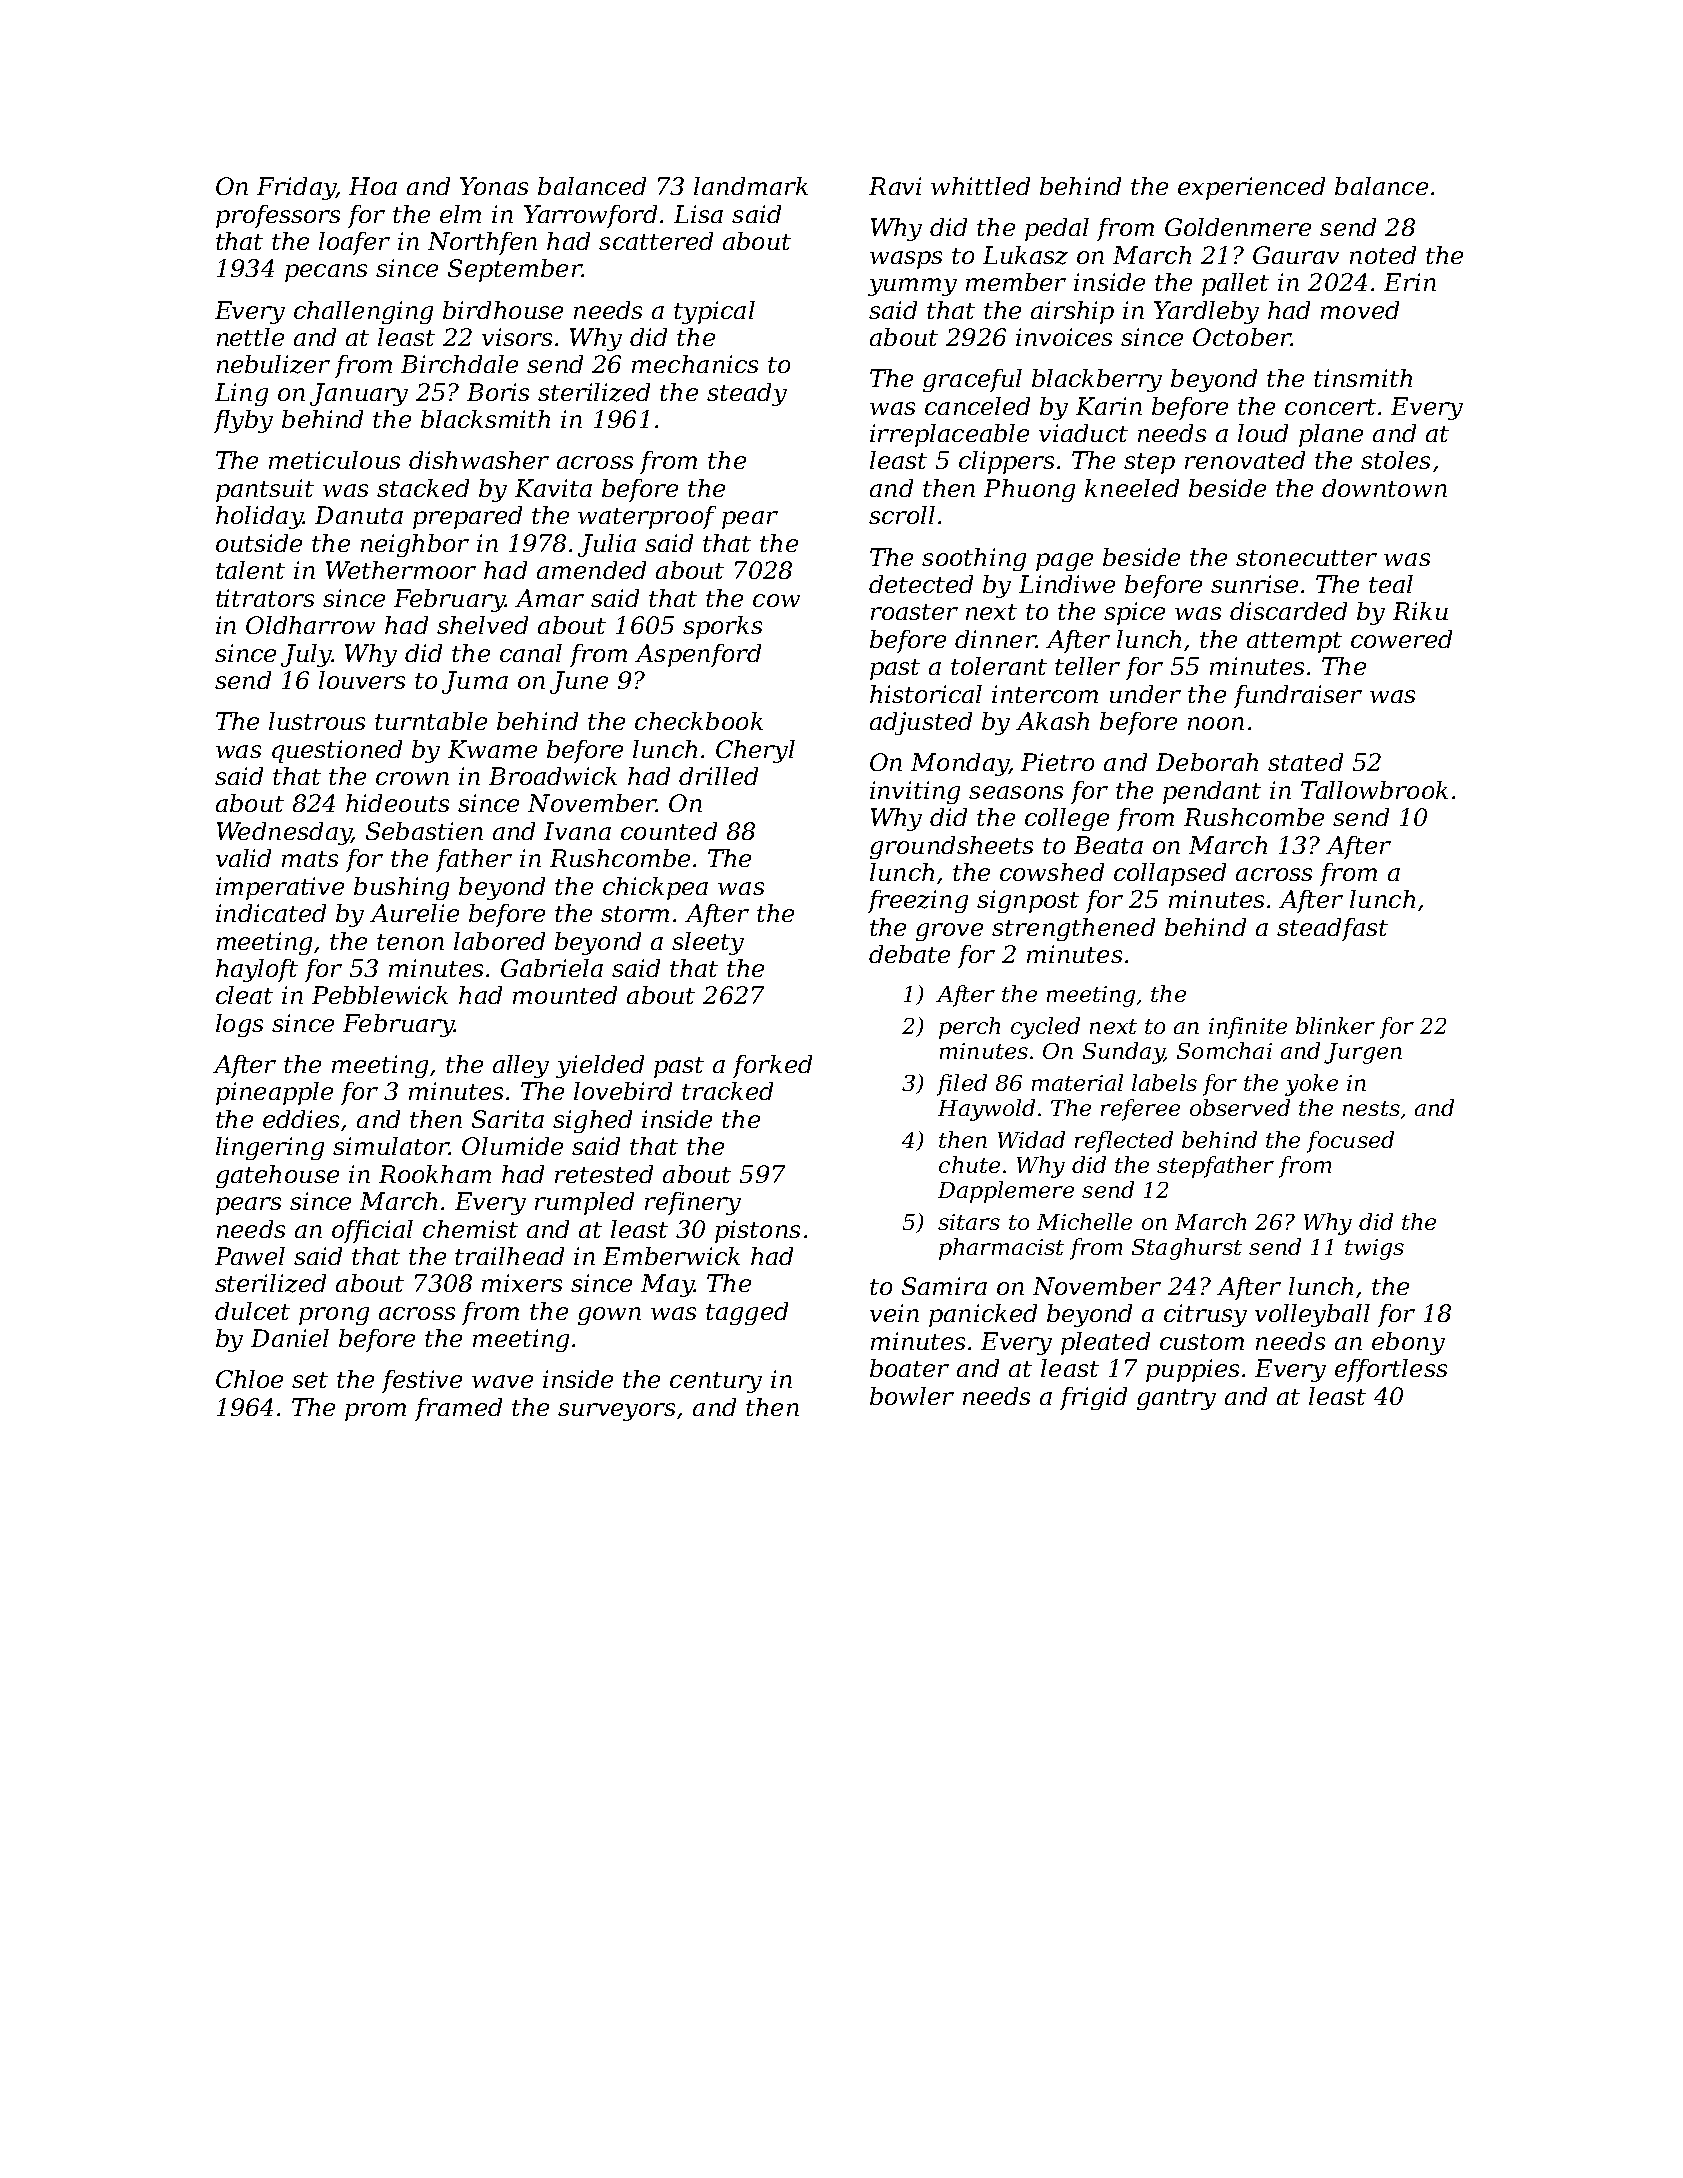 Image resolution: width=1683 pixels, height=2178 pixels. Describe the element at coordinates (755, 751) in the image. I see `Cheryl` at that location.
